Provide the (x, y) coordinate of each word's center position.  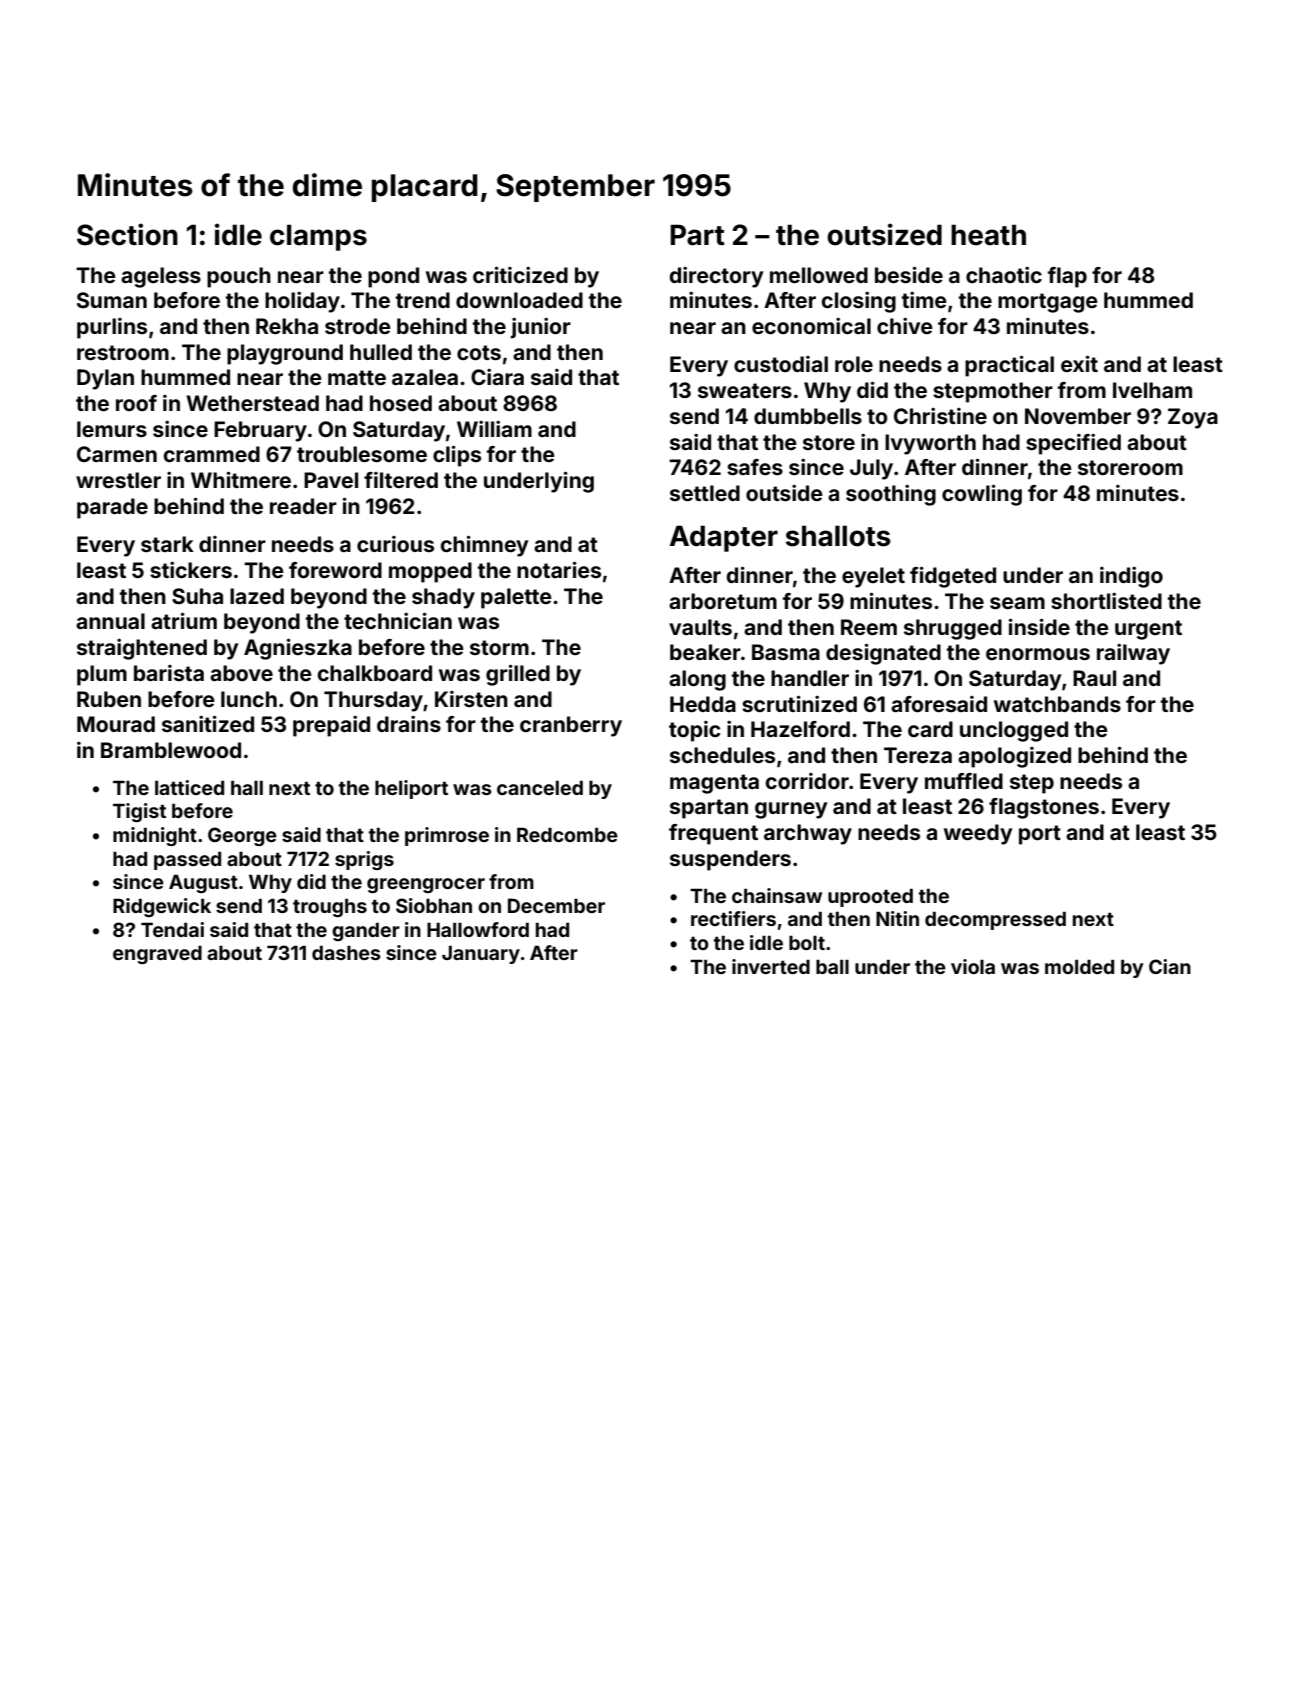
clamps (318, 237)
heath (988, 235)
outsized (884, 234)
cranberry (571, 726)
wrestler (118, 480)
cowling (982, 495)
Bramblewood (171, 750)
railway (1133, 654)
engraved (157, 955)
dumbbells (808, 416)
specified (1073, 444)
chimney (484, 546)
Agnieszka (298, 649)
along (697, 680)
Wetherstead (252, 403)
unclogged (1014, 731)
